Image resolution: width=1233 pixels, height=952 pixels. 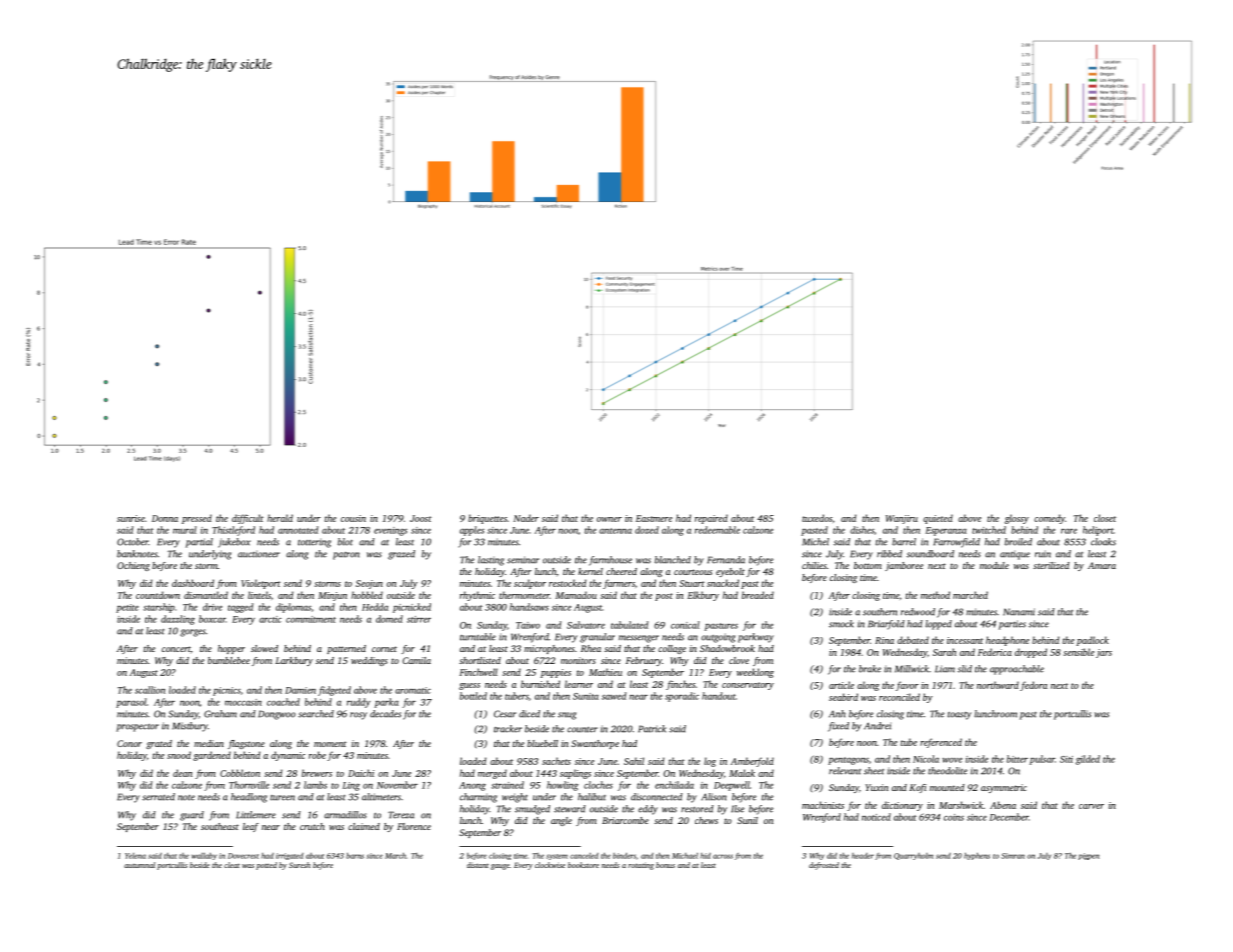 What do you see at coordinates (317, 773) in the screenshot?
I see `brewers` at bounding box center [317, 773].
